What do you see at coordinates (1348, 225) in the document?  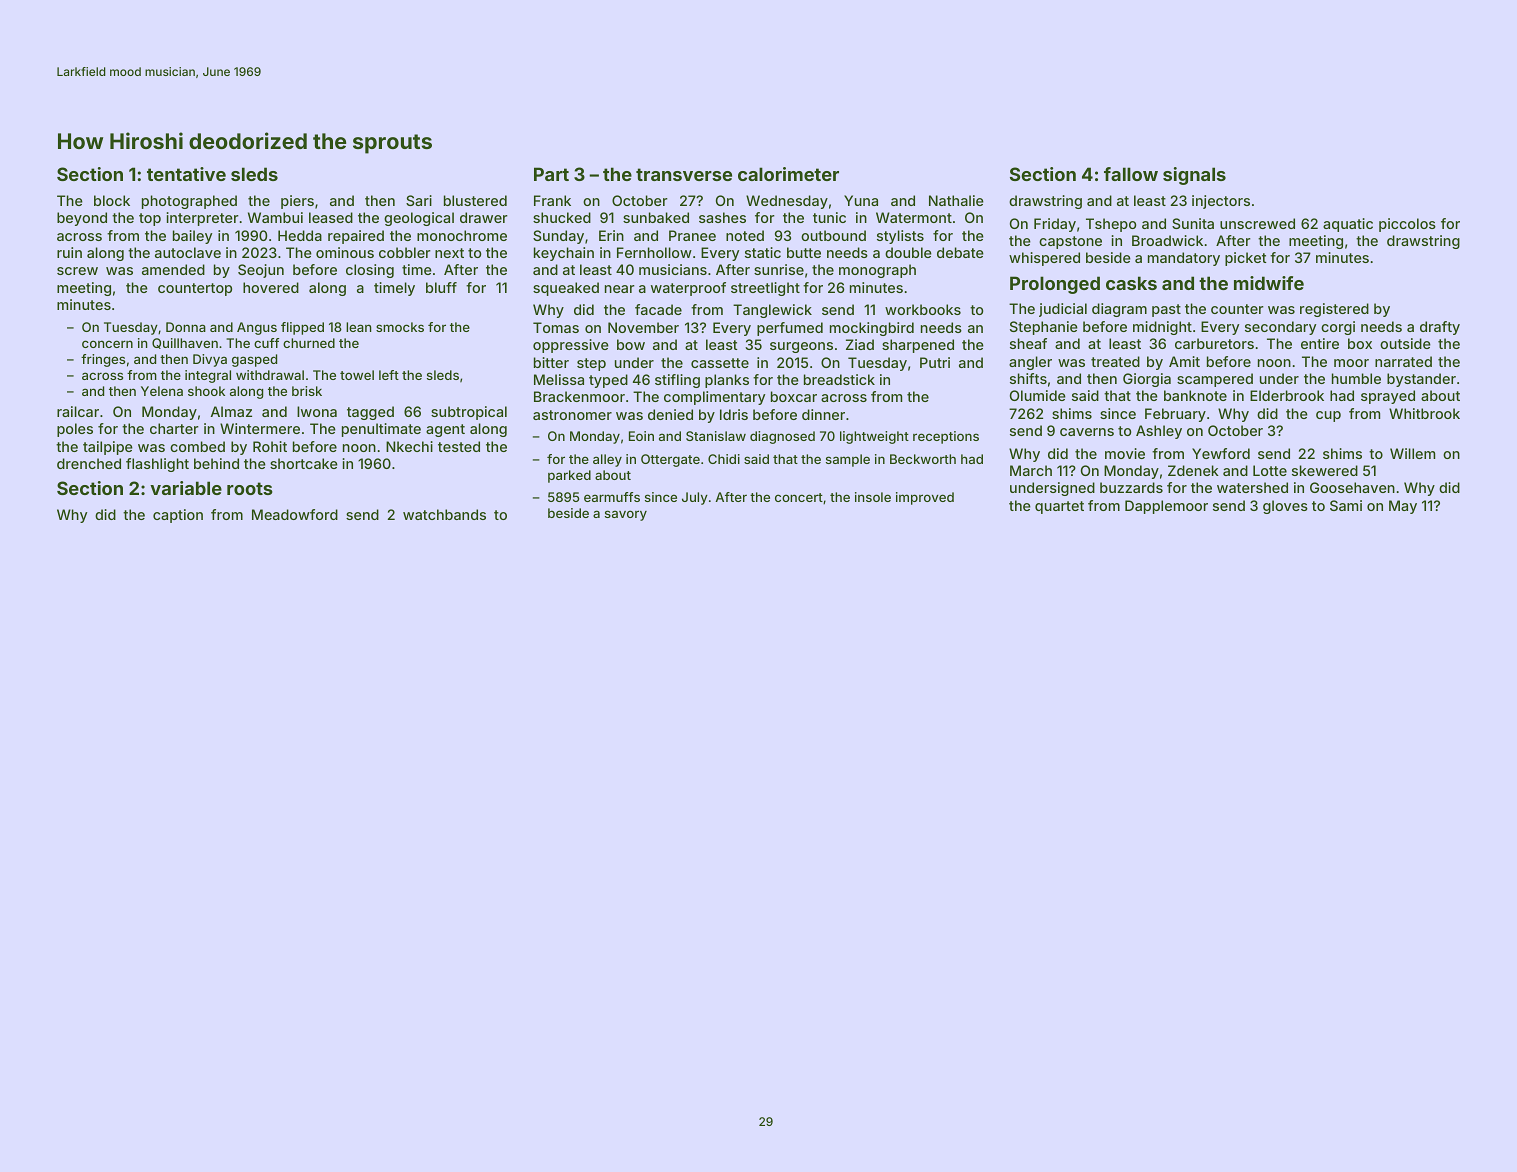 I see `aquatic` at bounding box center [1348, 225].
